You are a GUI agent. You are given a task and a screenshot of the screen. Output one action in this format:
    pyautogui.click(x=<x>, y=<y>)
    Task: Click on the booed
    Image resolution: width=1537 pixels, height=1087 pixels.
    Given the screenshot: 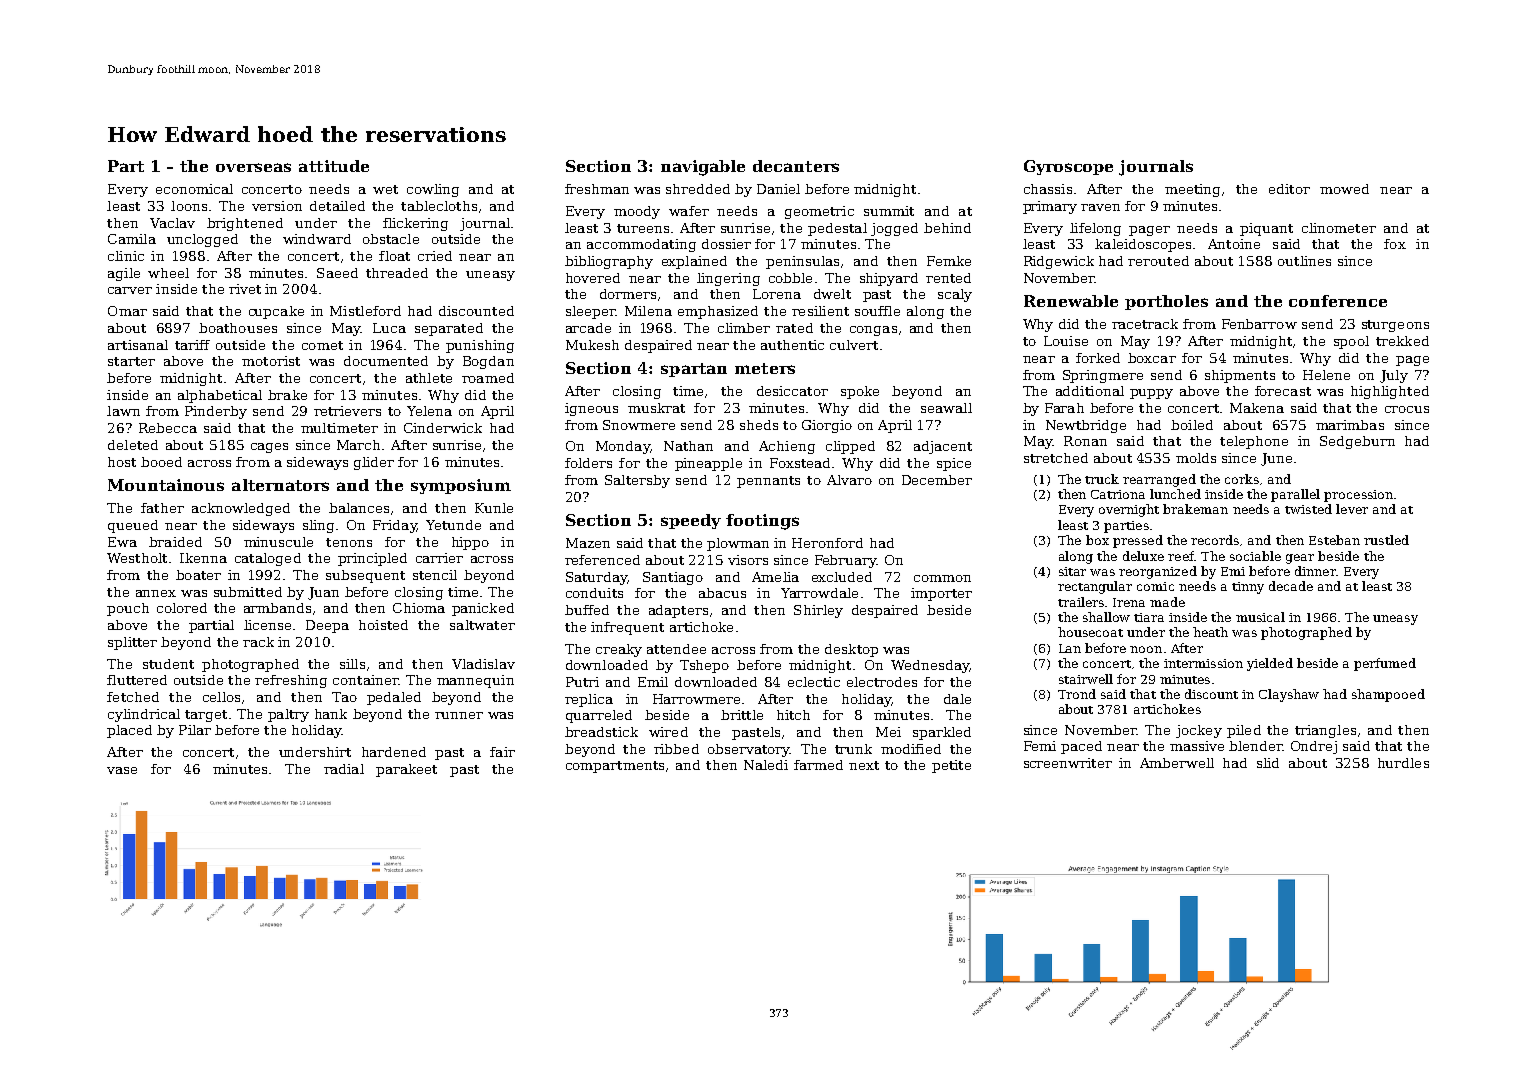 What is the action you would take?
    pyautogui.click(x=161, y=462)
